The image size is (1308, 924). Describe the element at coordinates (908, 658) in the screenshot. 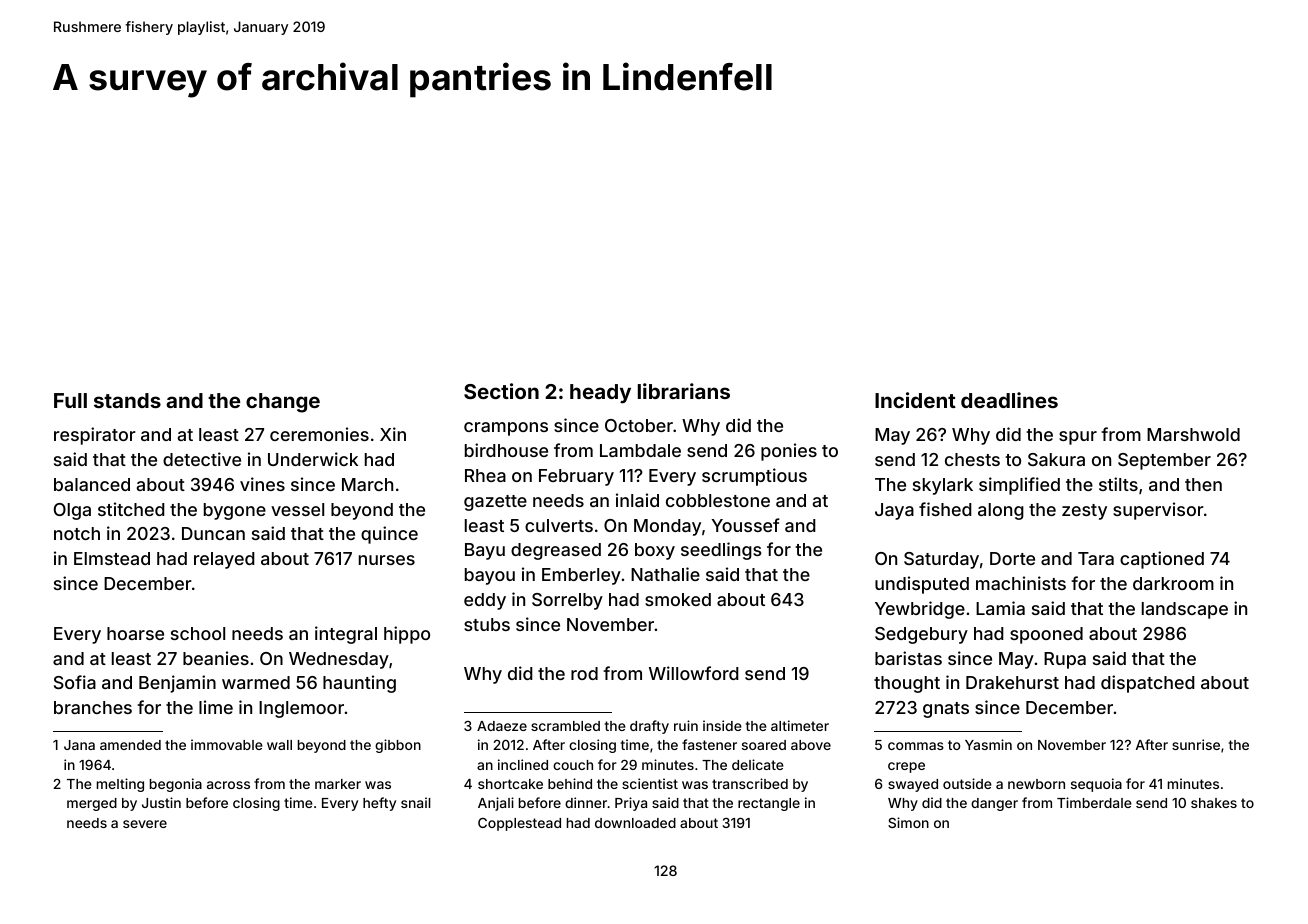

I see `baristas` at that location.
